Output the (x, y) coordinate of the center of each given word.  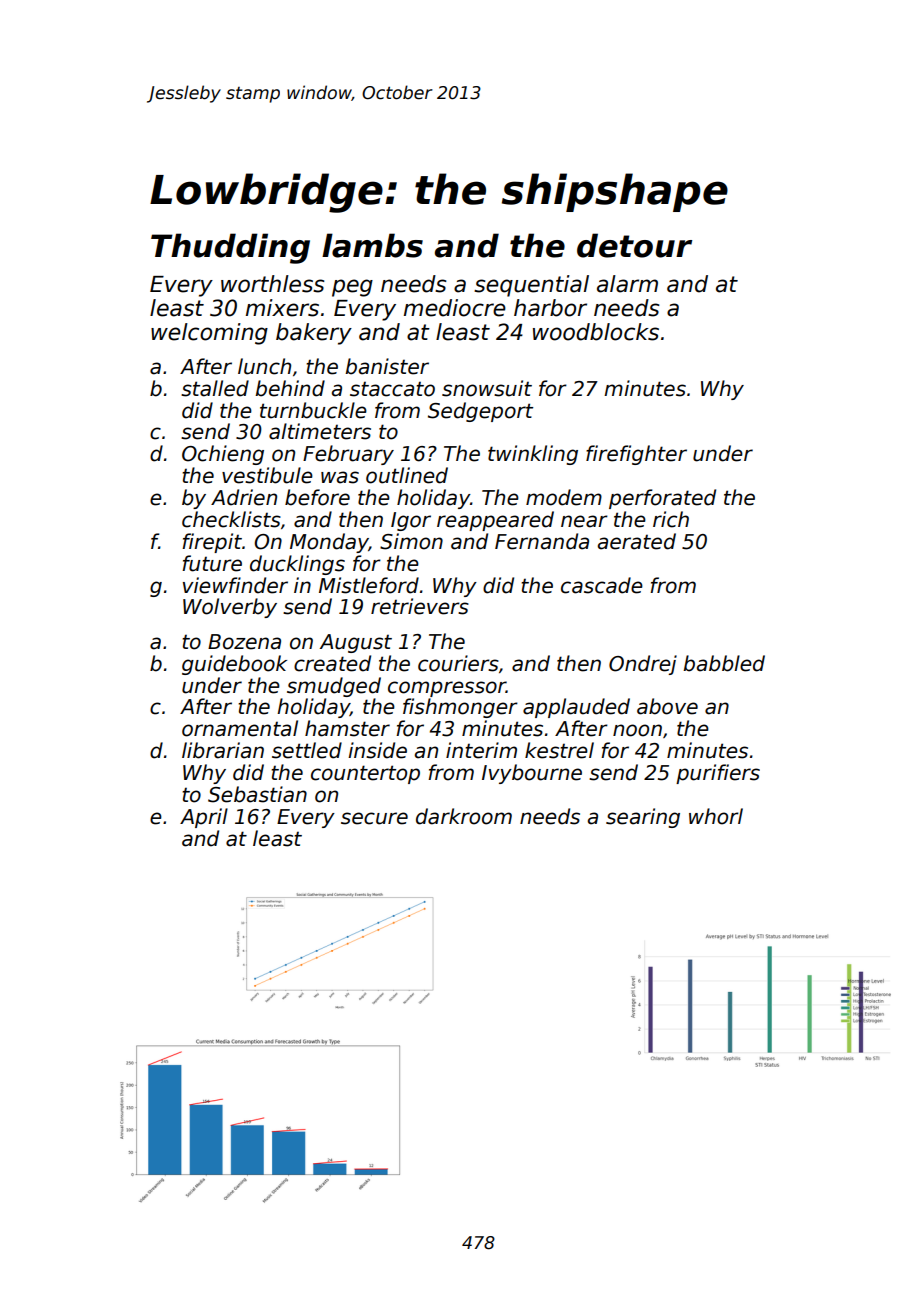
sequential (531, 286)
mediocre (455, 308)
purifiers (718, 774)
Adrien (244, 497)
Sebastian (257, 794)
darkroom (464, 816)
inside (377, 750)
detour (634, 245)
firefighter (636, 455)
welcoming (209, 334)
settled (307, 750)
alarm (627, 284)
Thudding (230, 248)
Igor (411, 521)
